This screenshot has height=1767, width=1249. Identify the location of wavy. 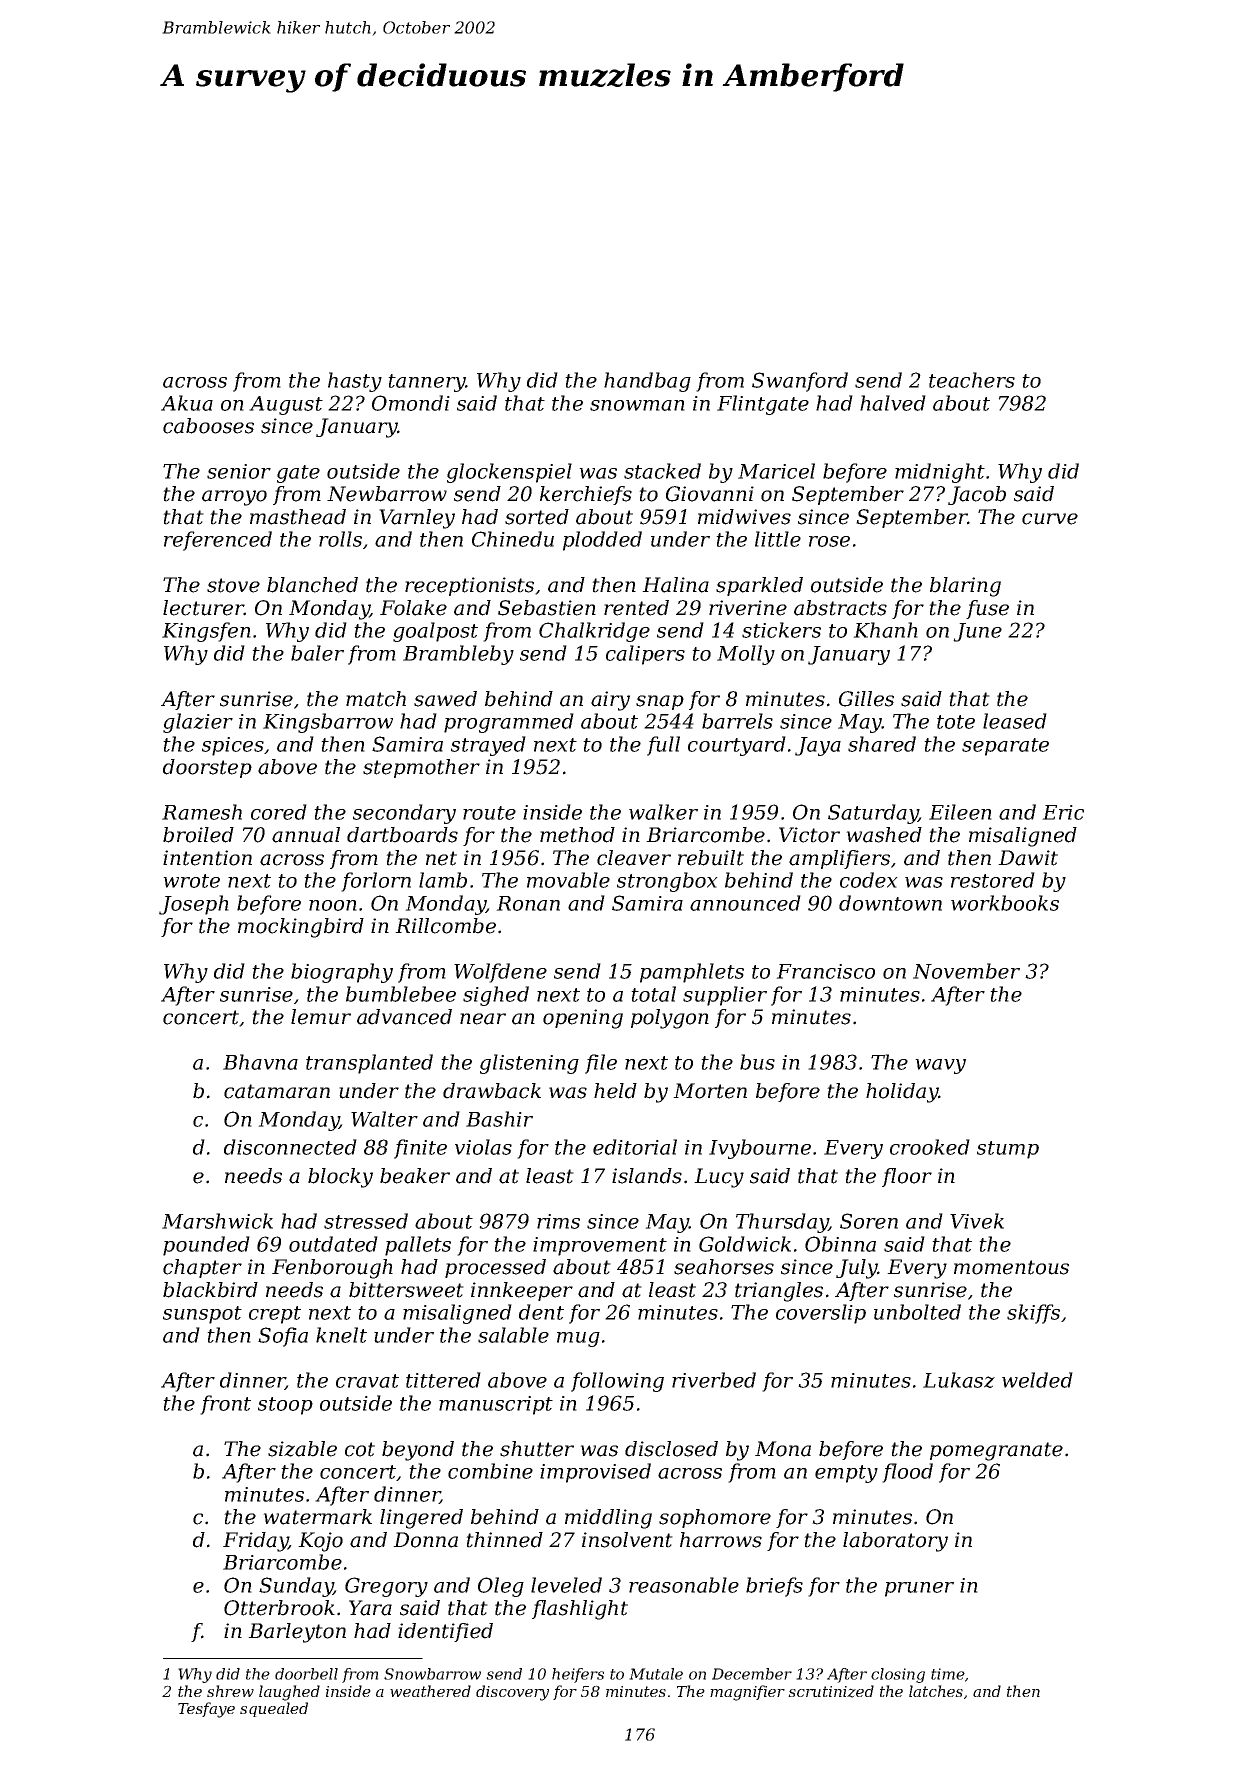
(940, 1066).
